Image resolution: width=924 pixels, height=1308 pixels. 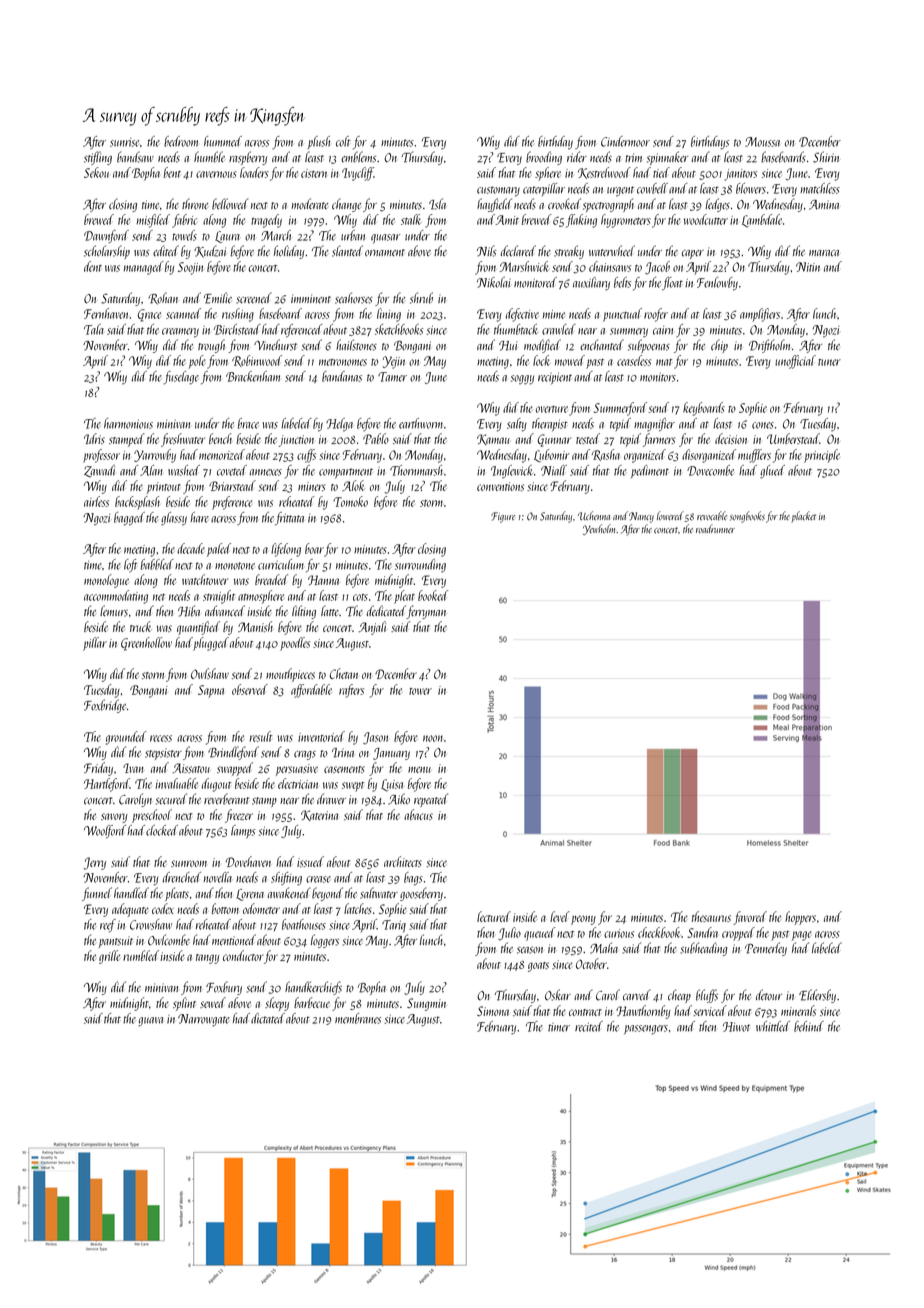 I want to click on latches, so click(x=358, y=908).
